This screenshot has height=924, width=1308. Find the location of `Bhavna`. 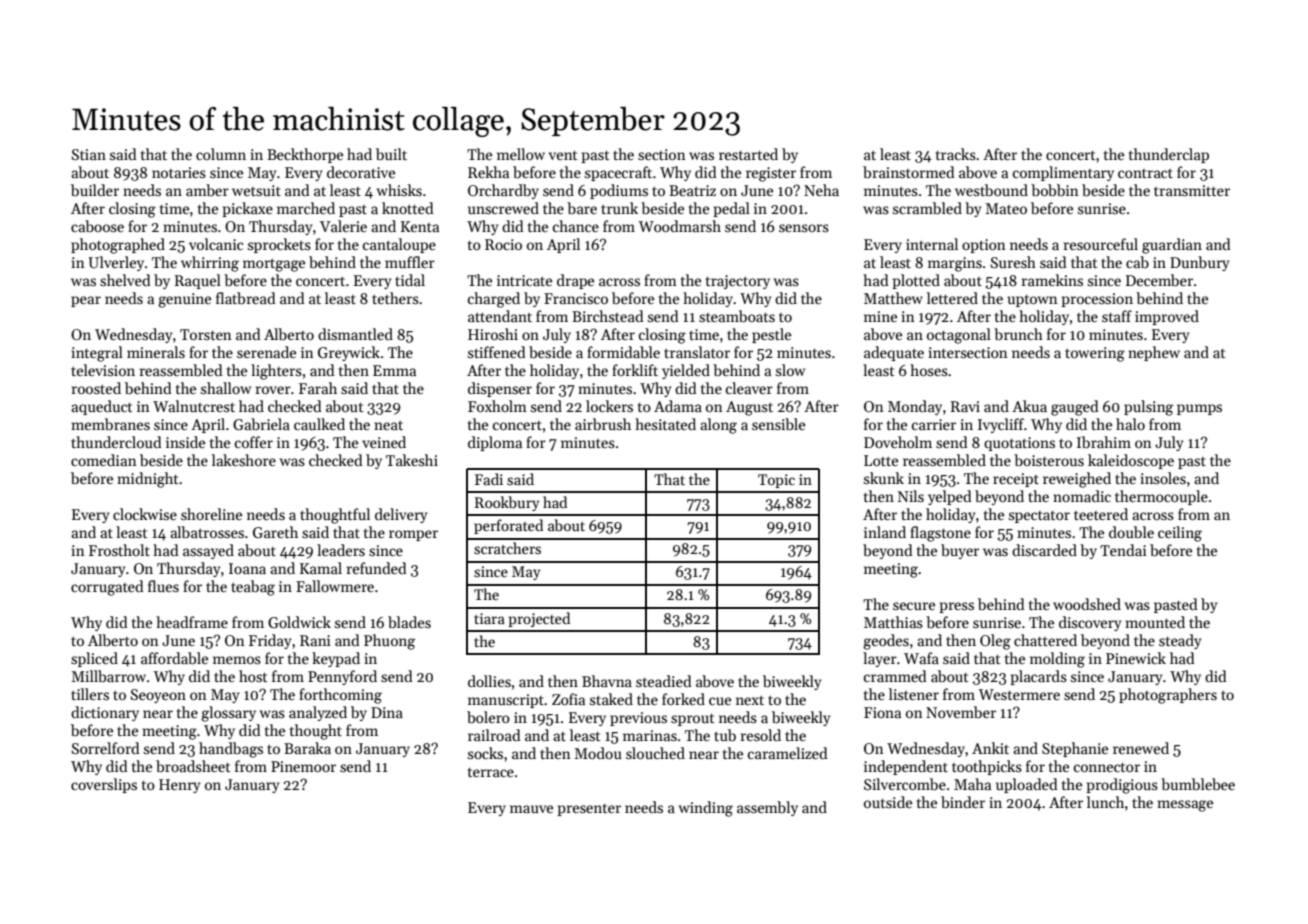

Bhavna is located at coordinates (607, 681).
